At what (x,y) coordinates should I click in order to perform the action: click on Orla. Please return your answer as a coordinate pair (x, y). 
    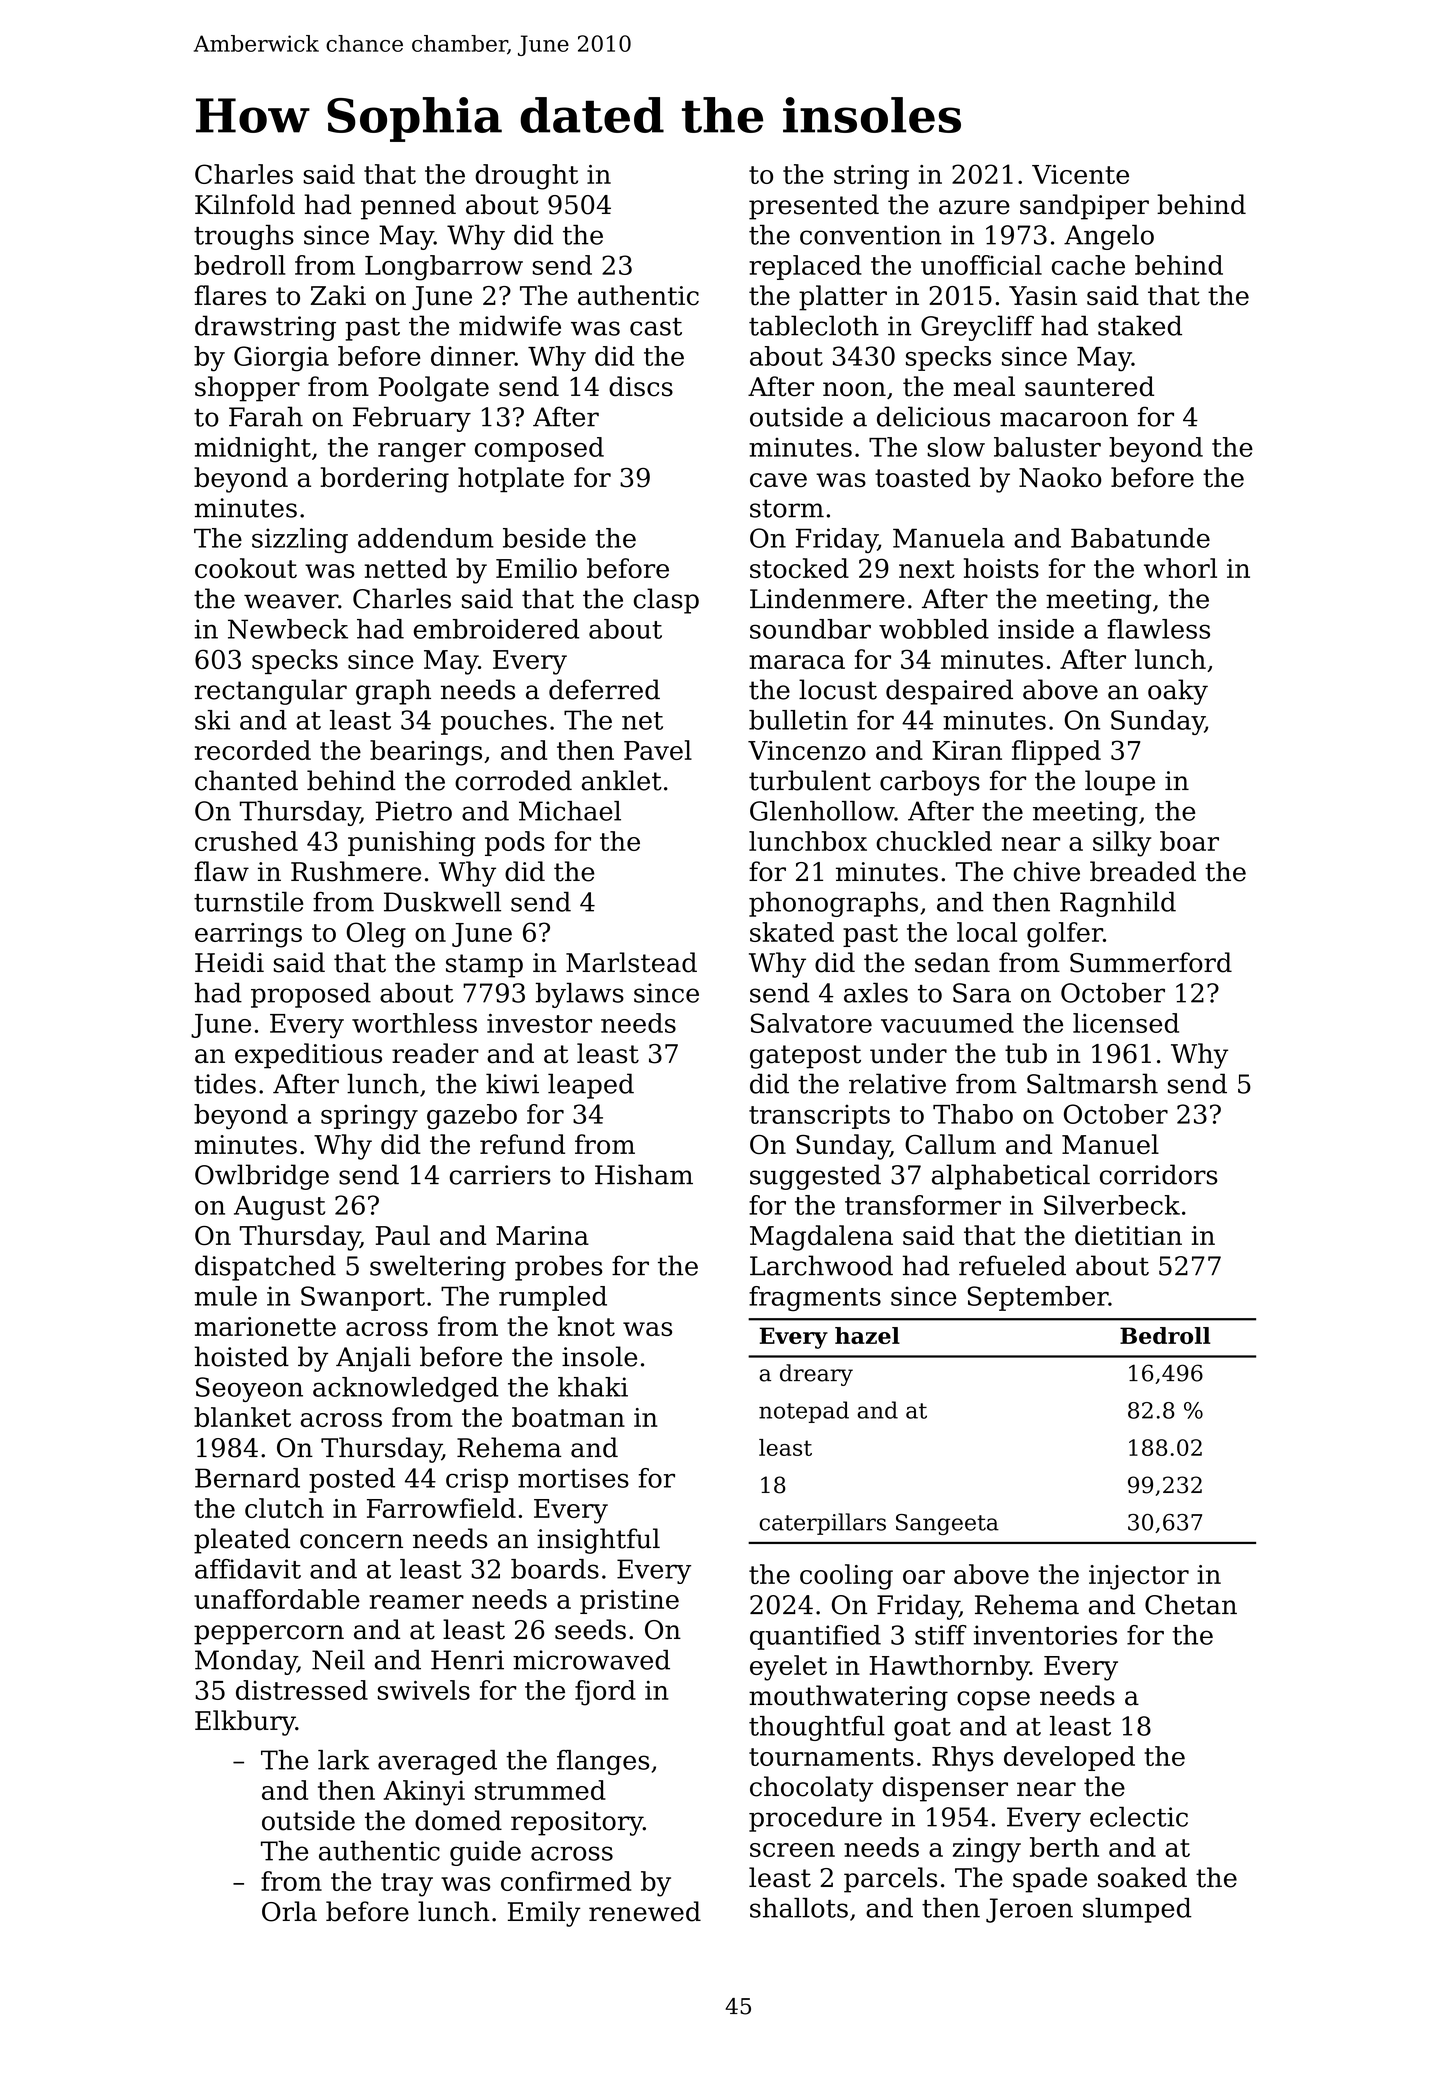
    Looking at the image, I should click on (289, 1911).
